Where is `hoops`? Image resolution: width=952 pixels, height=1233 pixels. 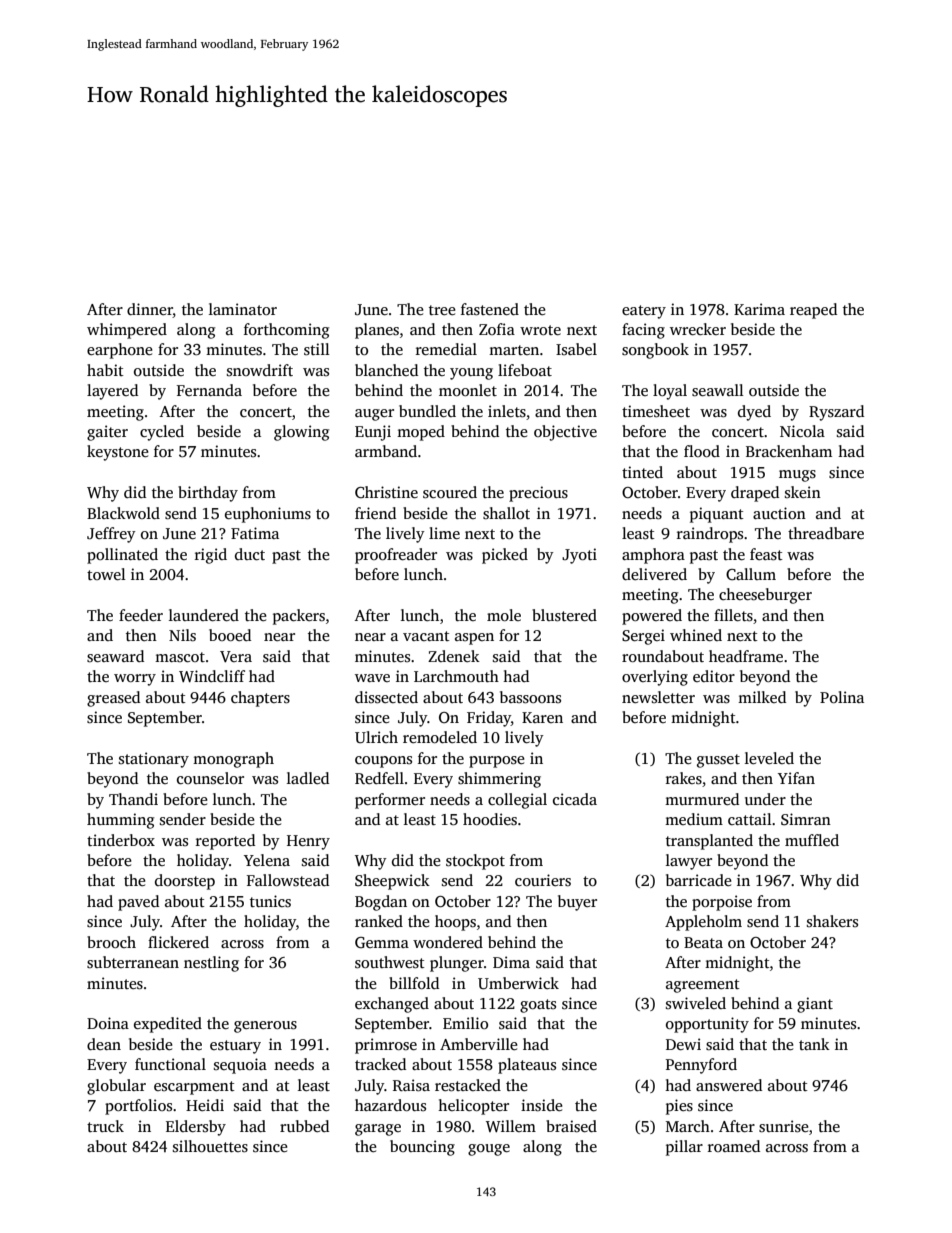
hoops is located at coordinates (455, 923).
